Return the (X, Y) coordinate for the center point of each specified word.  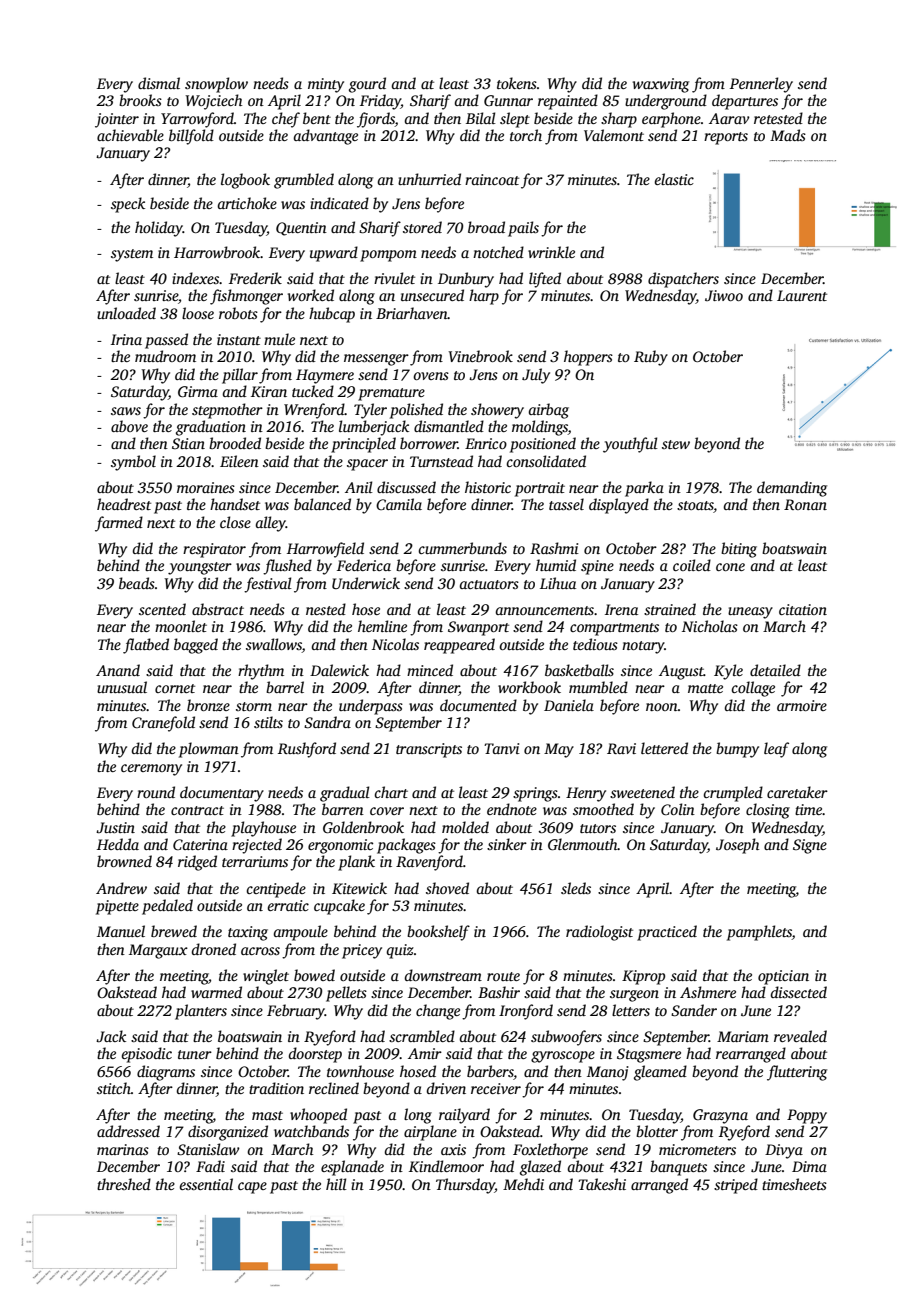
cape (252, 1188)
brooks (140, 100)
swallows (274, 644)
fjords (376, 120)
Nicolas (395, 644)
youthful (630, 445)
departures (745, 102)
